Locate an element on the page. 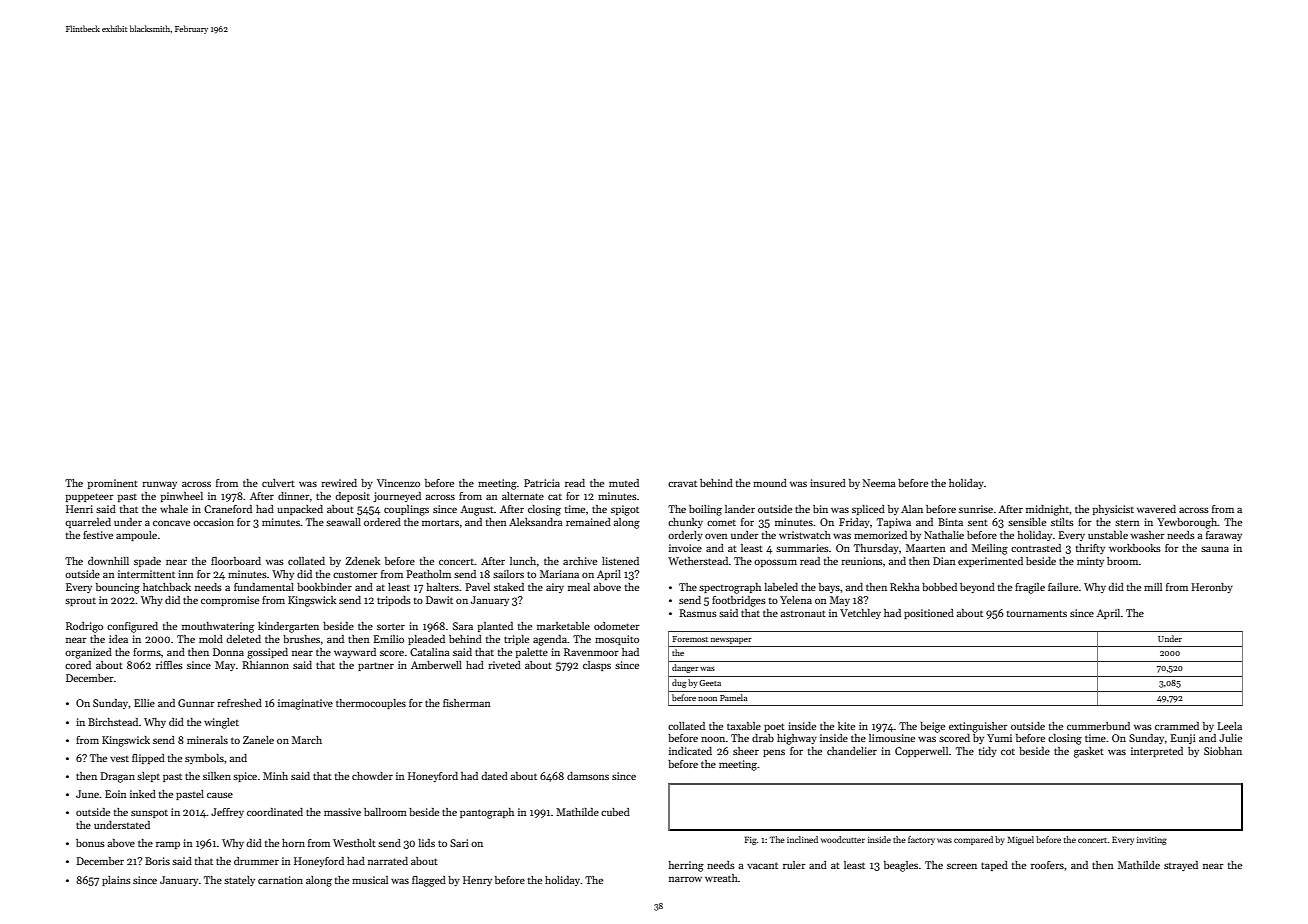 Image resolution: width=1308 pixels, height=924 pixels. Neema is located at coordinates (879, 483).
